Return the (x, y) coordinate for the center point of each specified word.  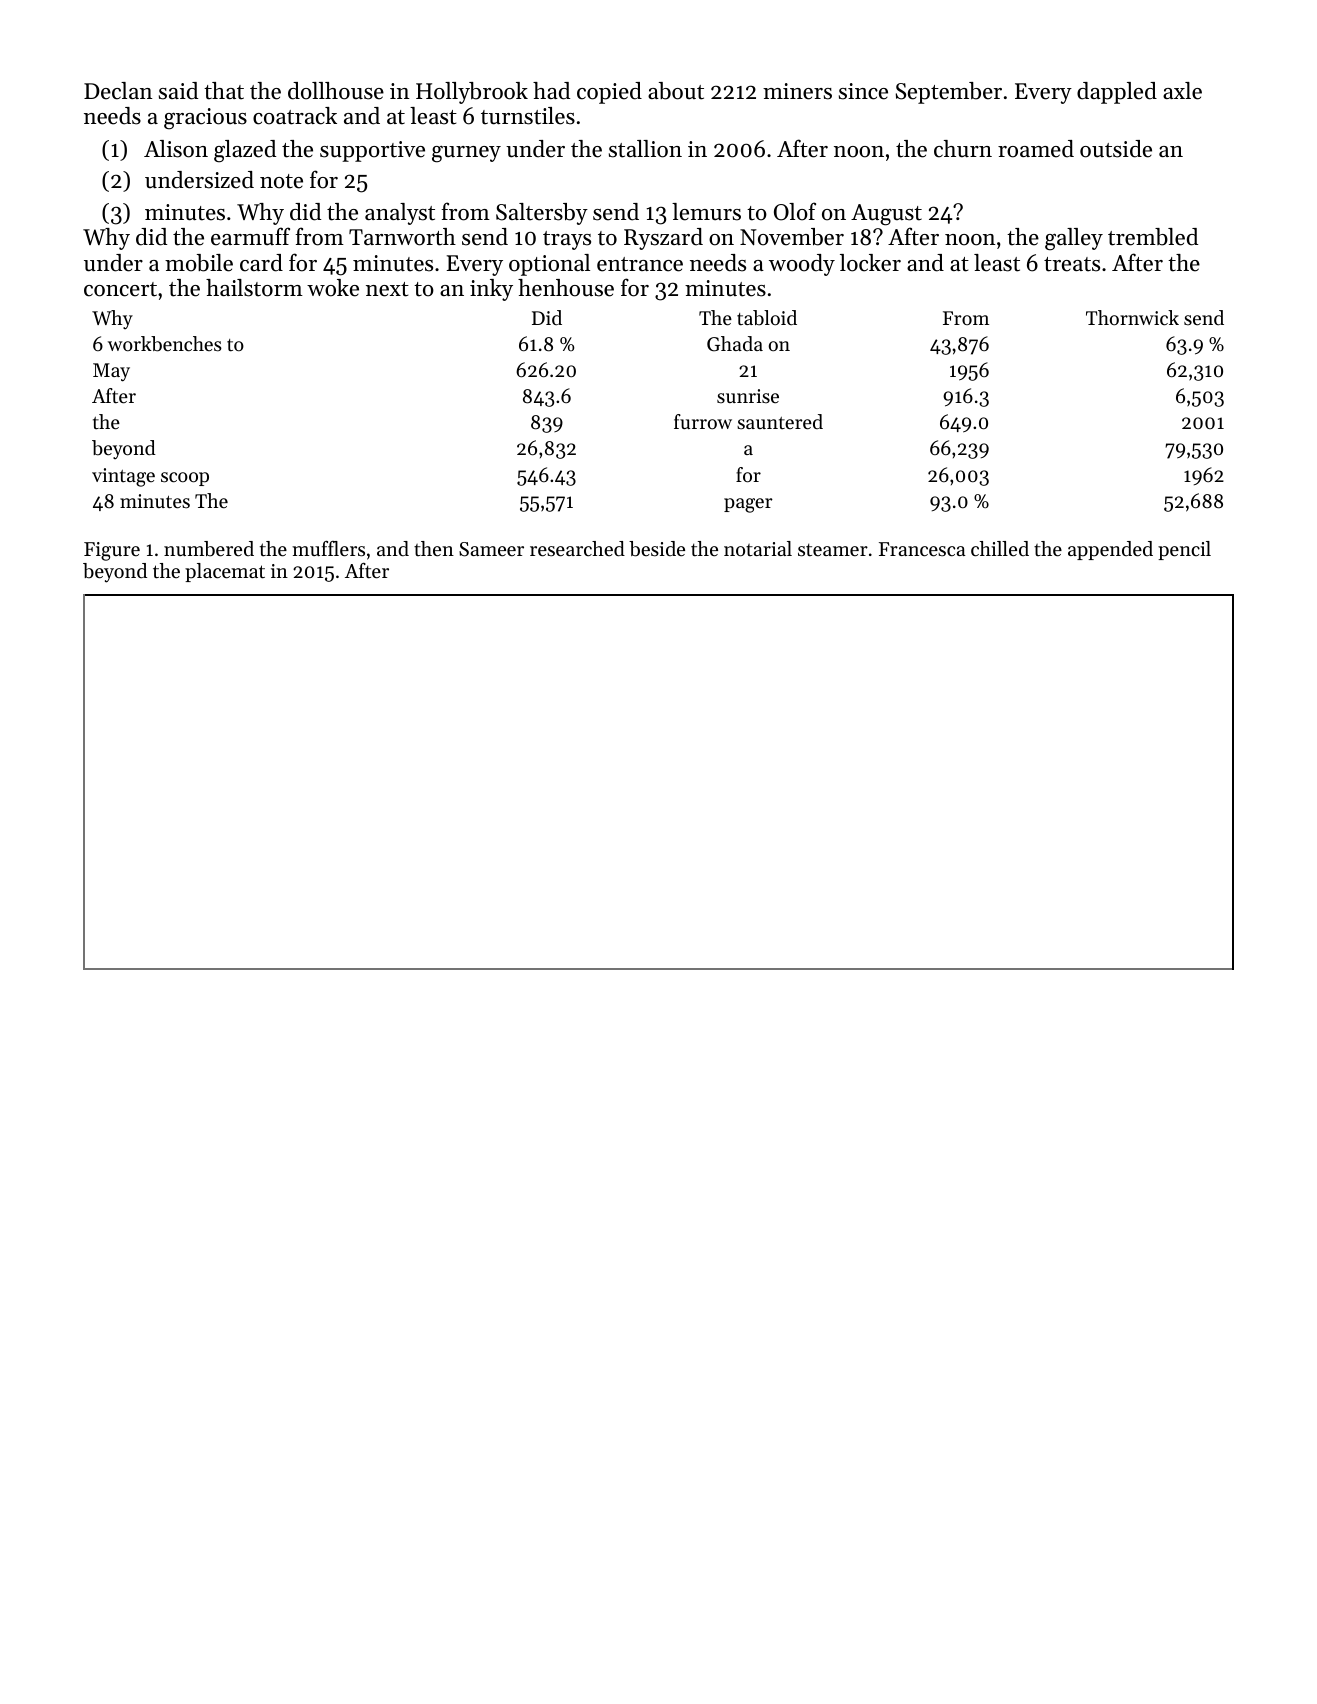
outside (1116, 149)
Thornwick (1132, 318)
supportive (372, 151)
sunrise (748, 396)
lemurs (706, 212)
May (111, 372)
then (434, 549)
